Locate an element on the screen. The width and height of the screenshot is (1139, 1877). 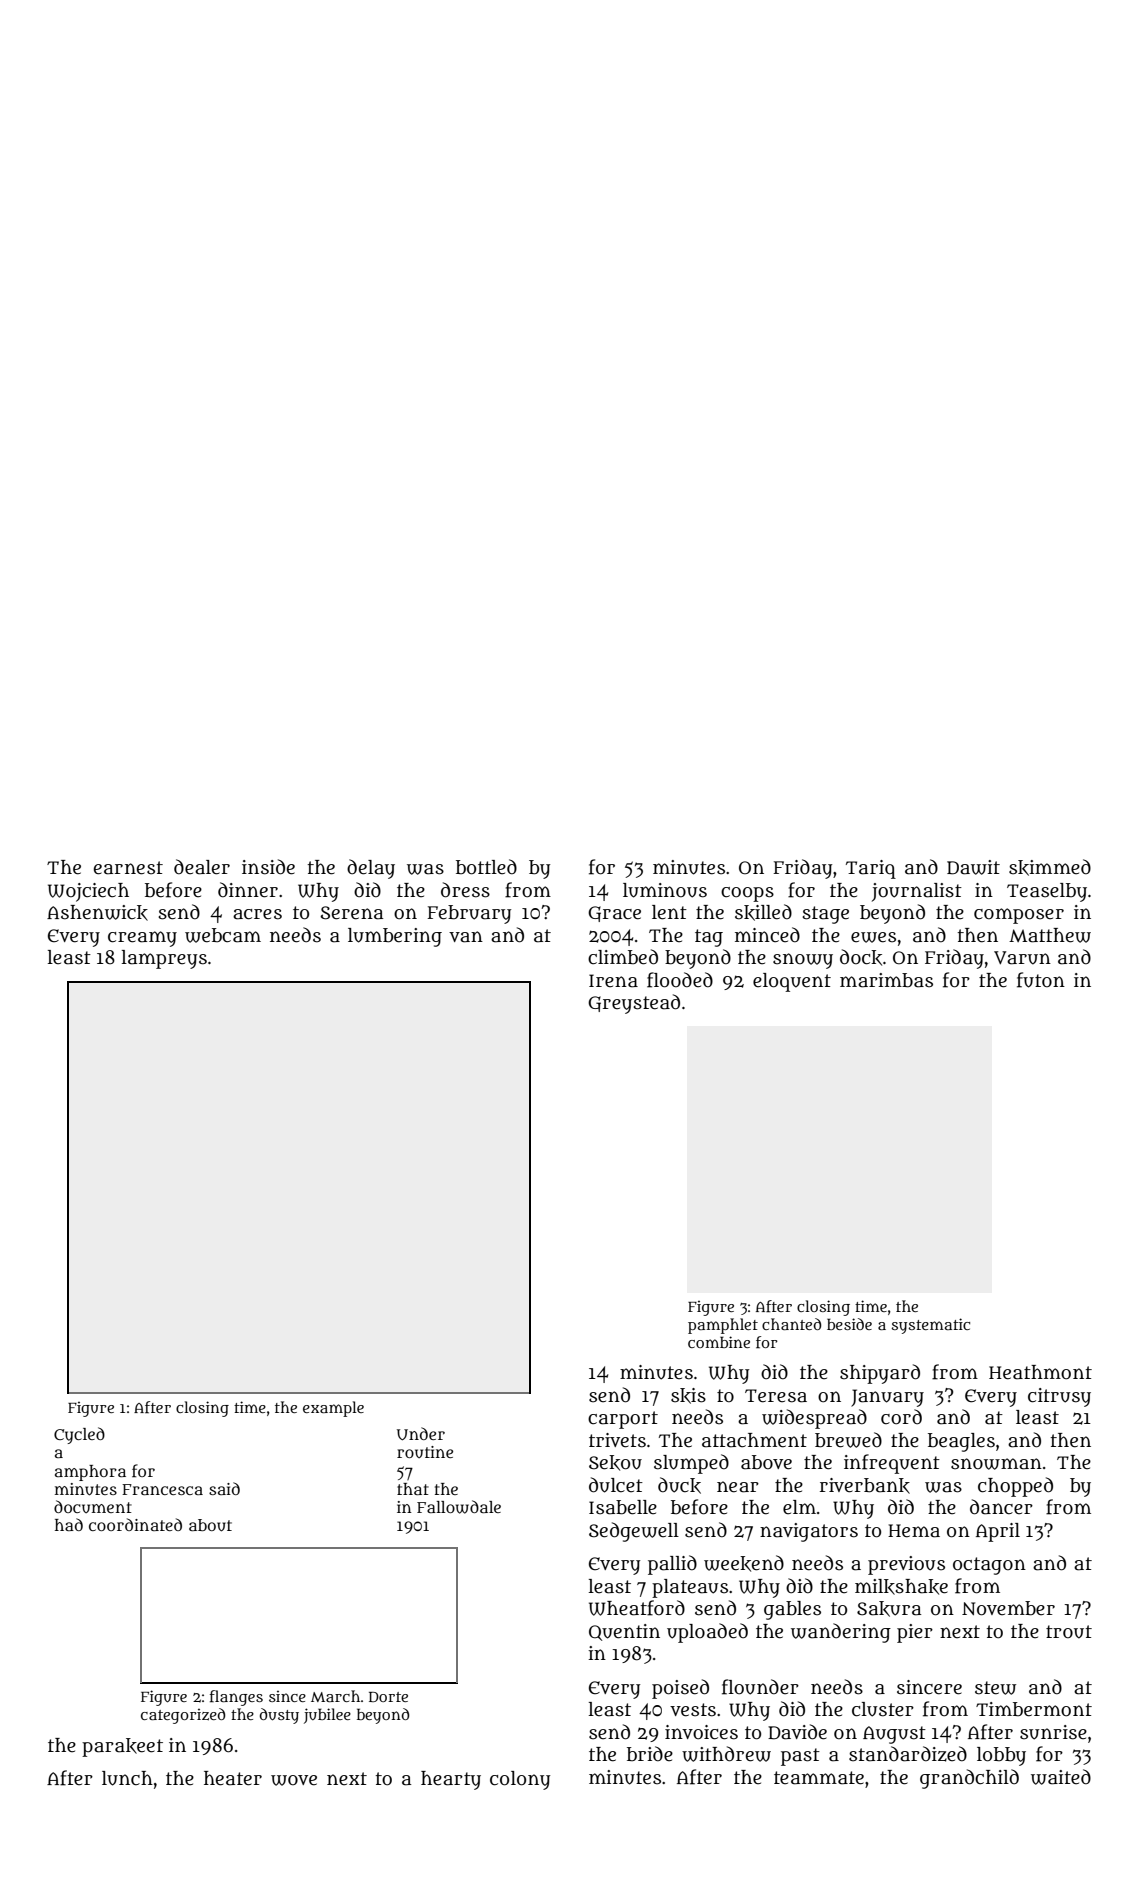
elm is located at coordinates (799, 1507).
